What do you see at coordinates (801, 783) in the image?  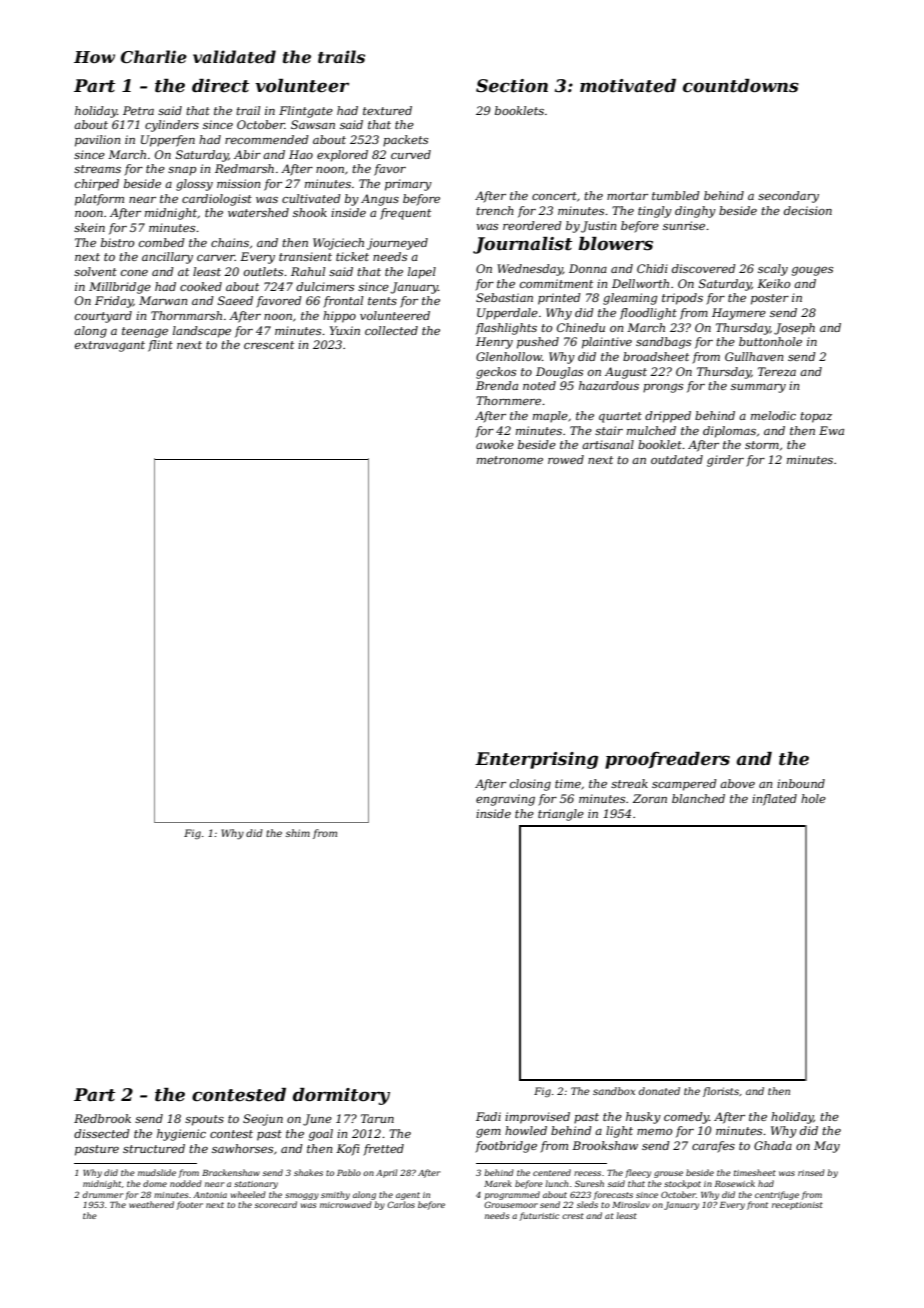 I see `inbound` at bounding box center [801, 783].
